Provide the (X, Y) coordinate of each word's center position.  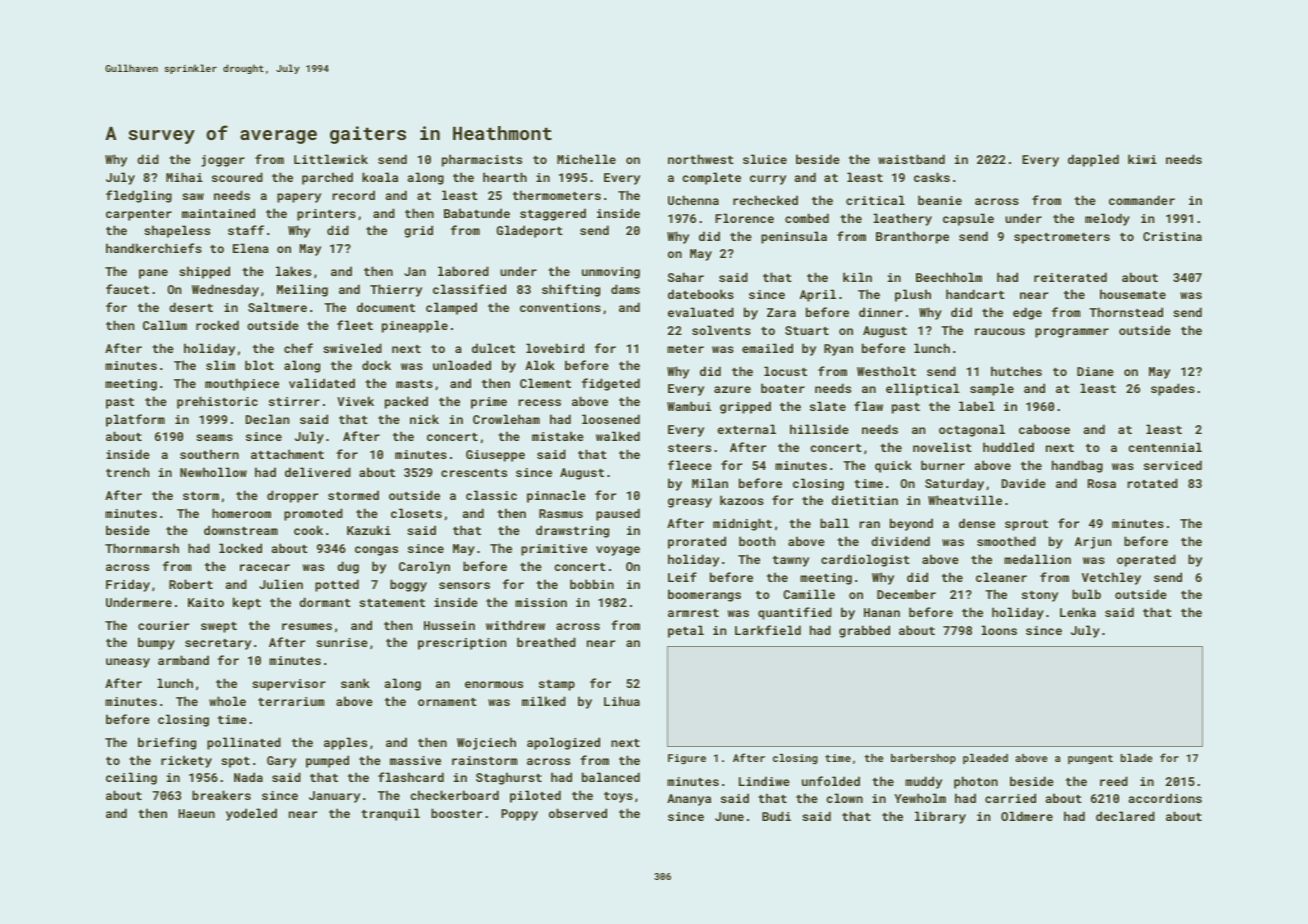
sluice (765, 159)
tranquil (390, 814)
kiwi (1142, 159)
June (729, 816)
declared (1125, 816)
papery (299, 198)
